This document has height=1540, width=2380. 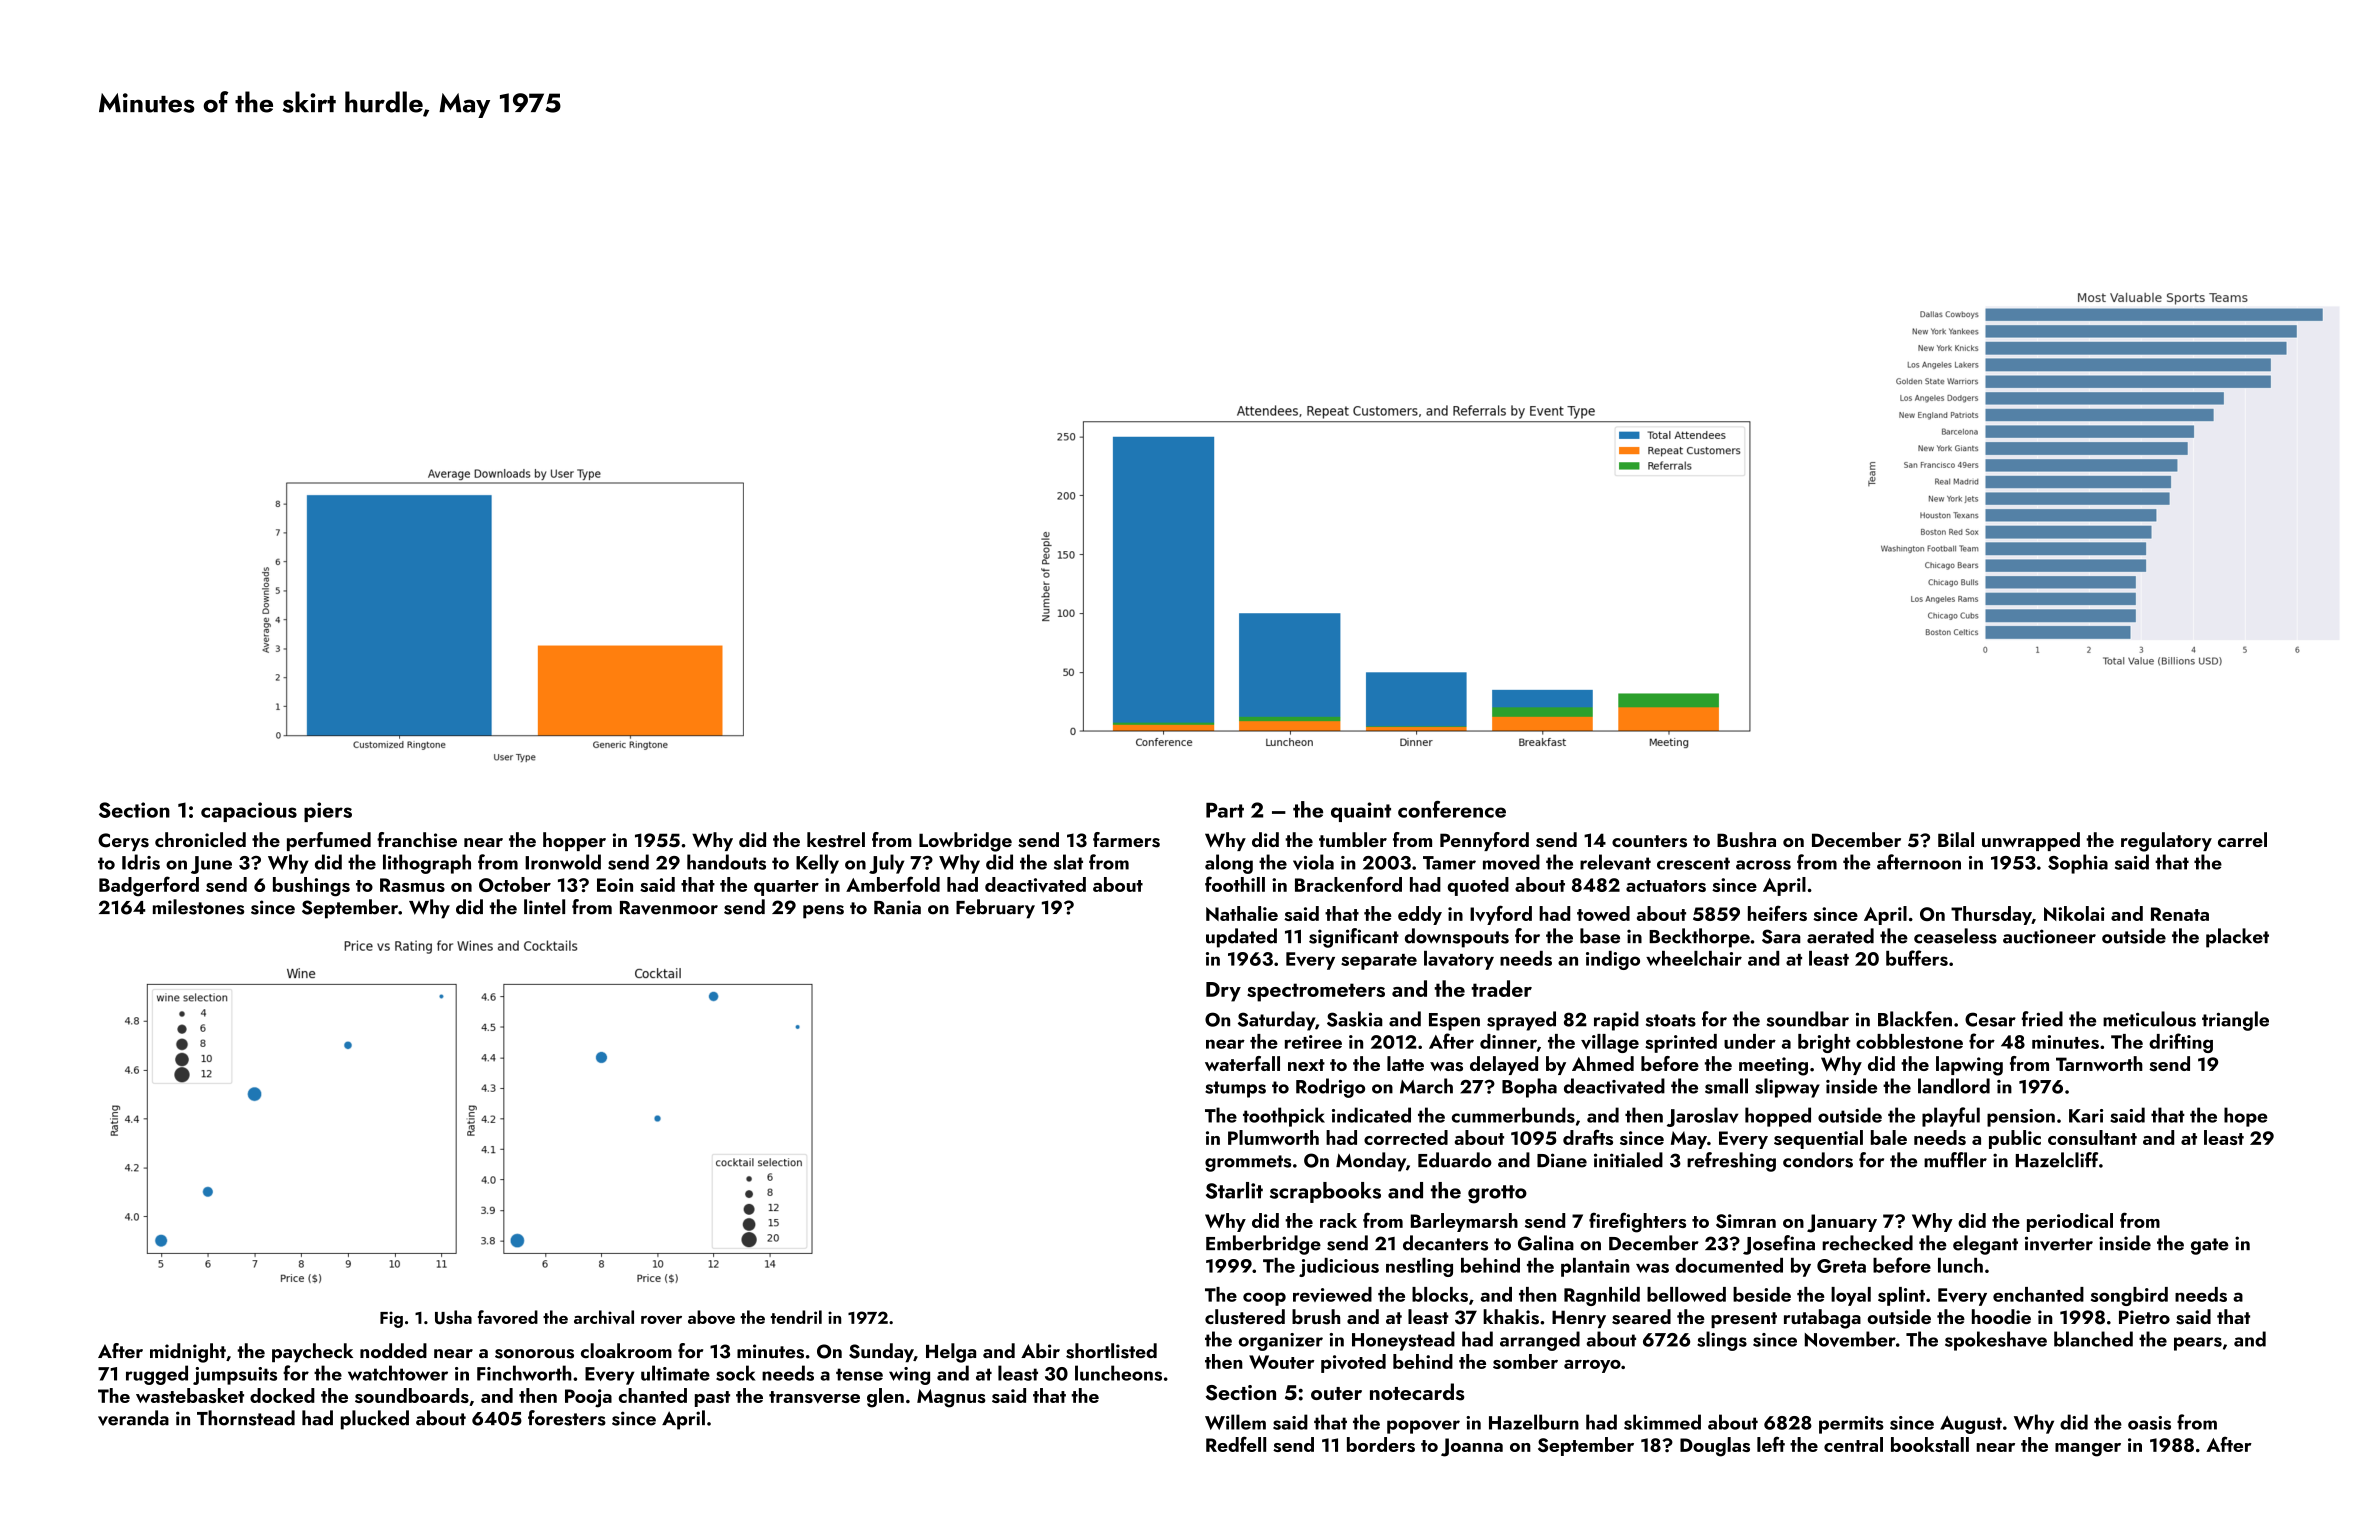 What do you see at coordinates (198, 907) in the document?
I see `milestones` at bounding box center [198, 907].
